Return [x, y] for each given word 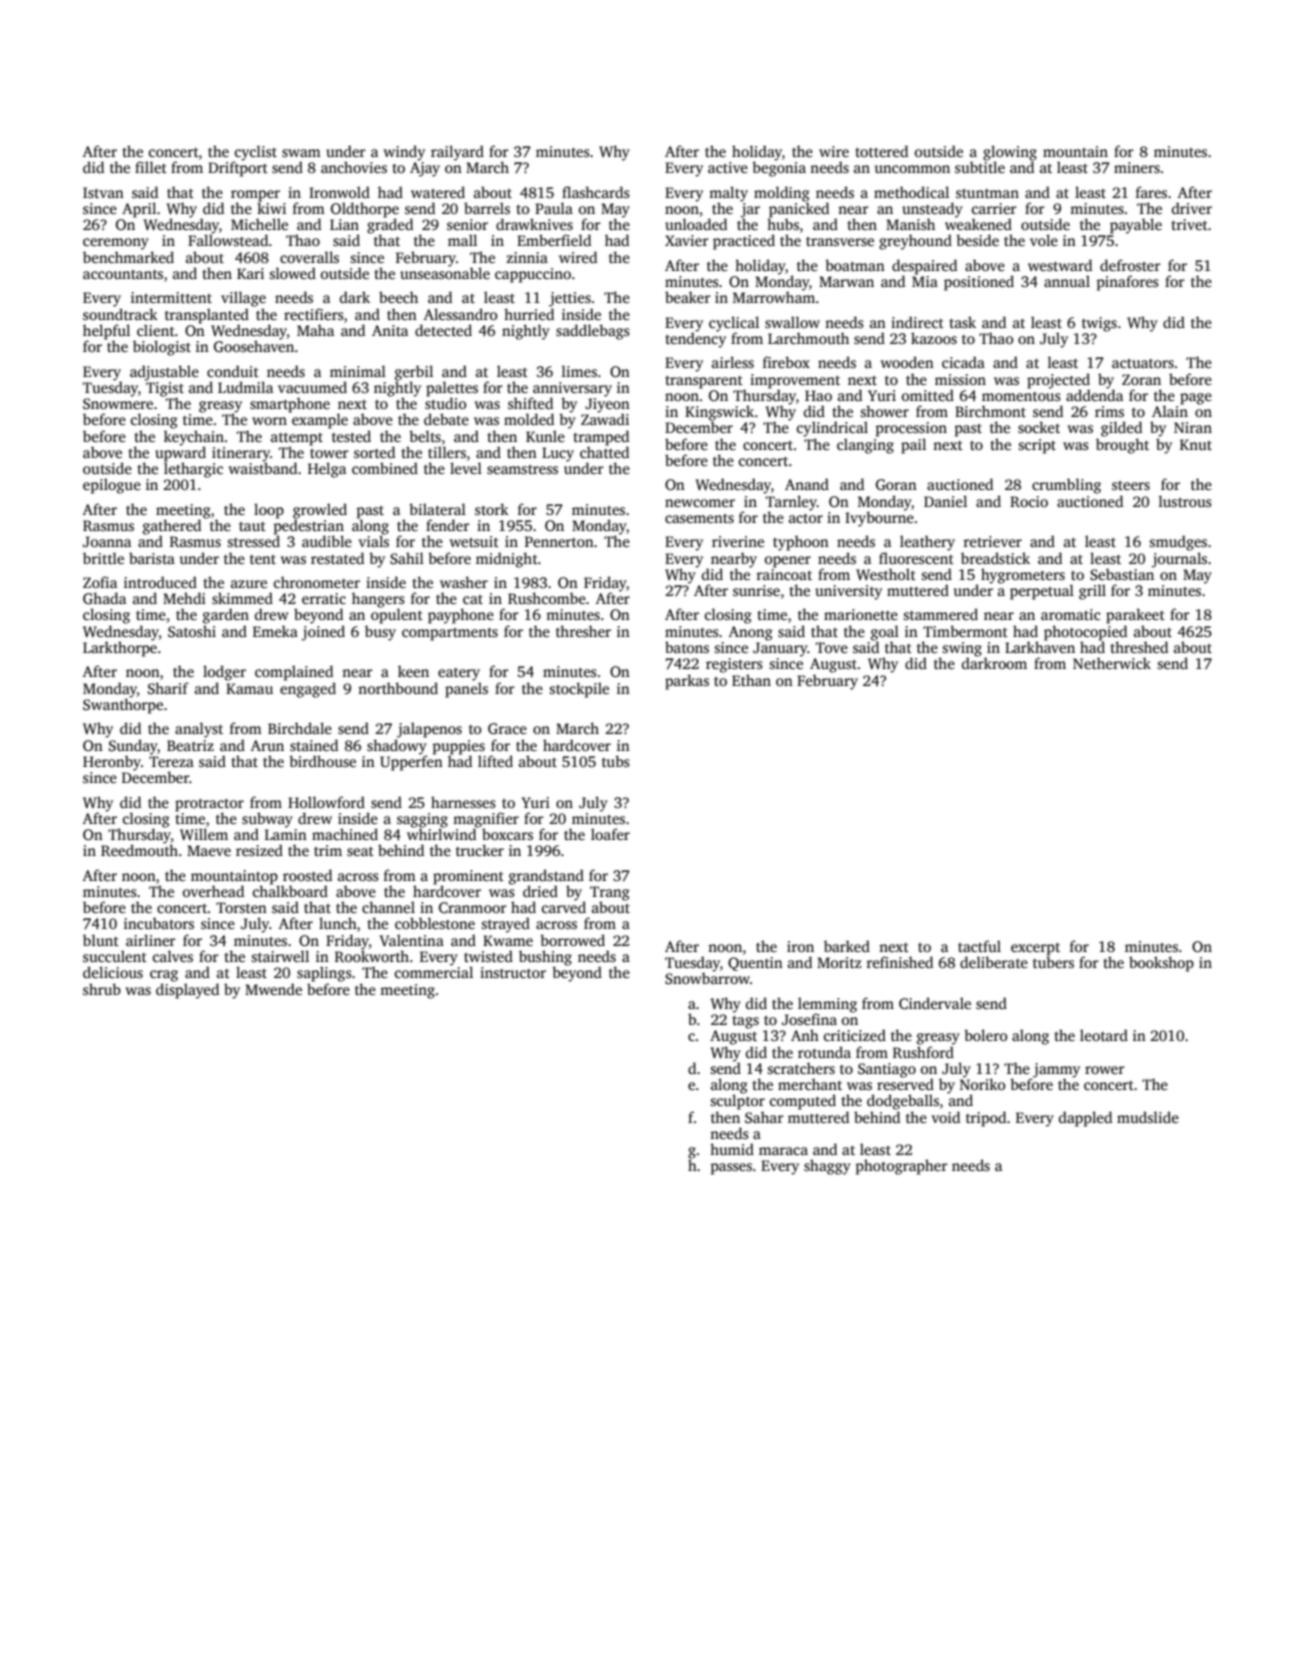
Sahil [407, 558]
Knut [1196, 444]
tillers [447, 452]
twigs [1099, 324]
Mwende [273, 989]
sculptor [738, 1102]
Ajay [425, 169]
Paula [554, 208]
